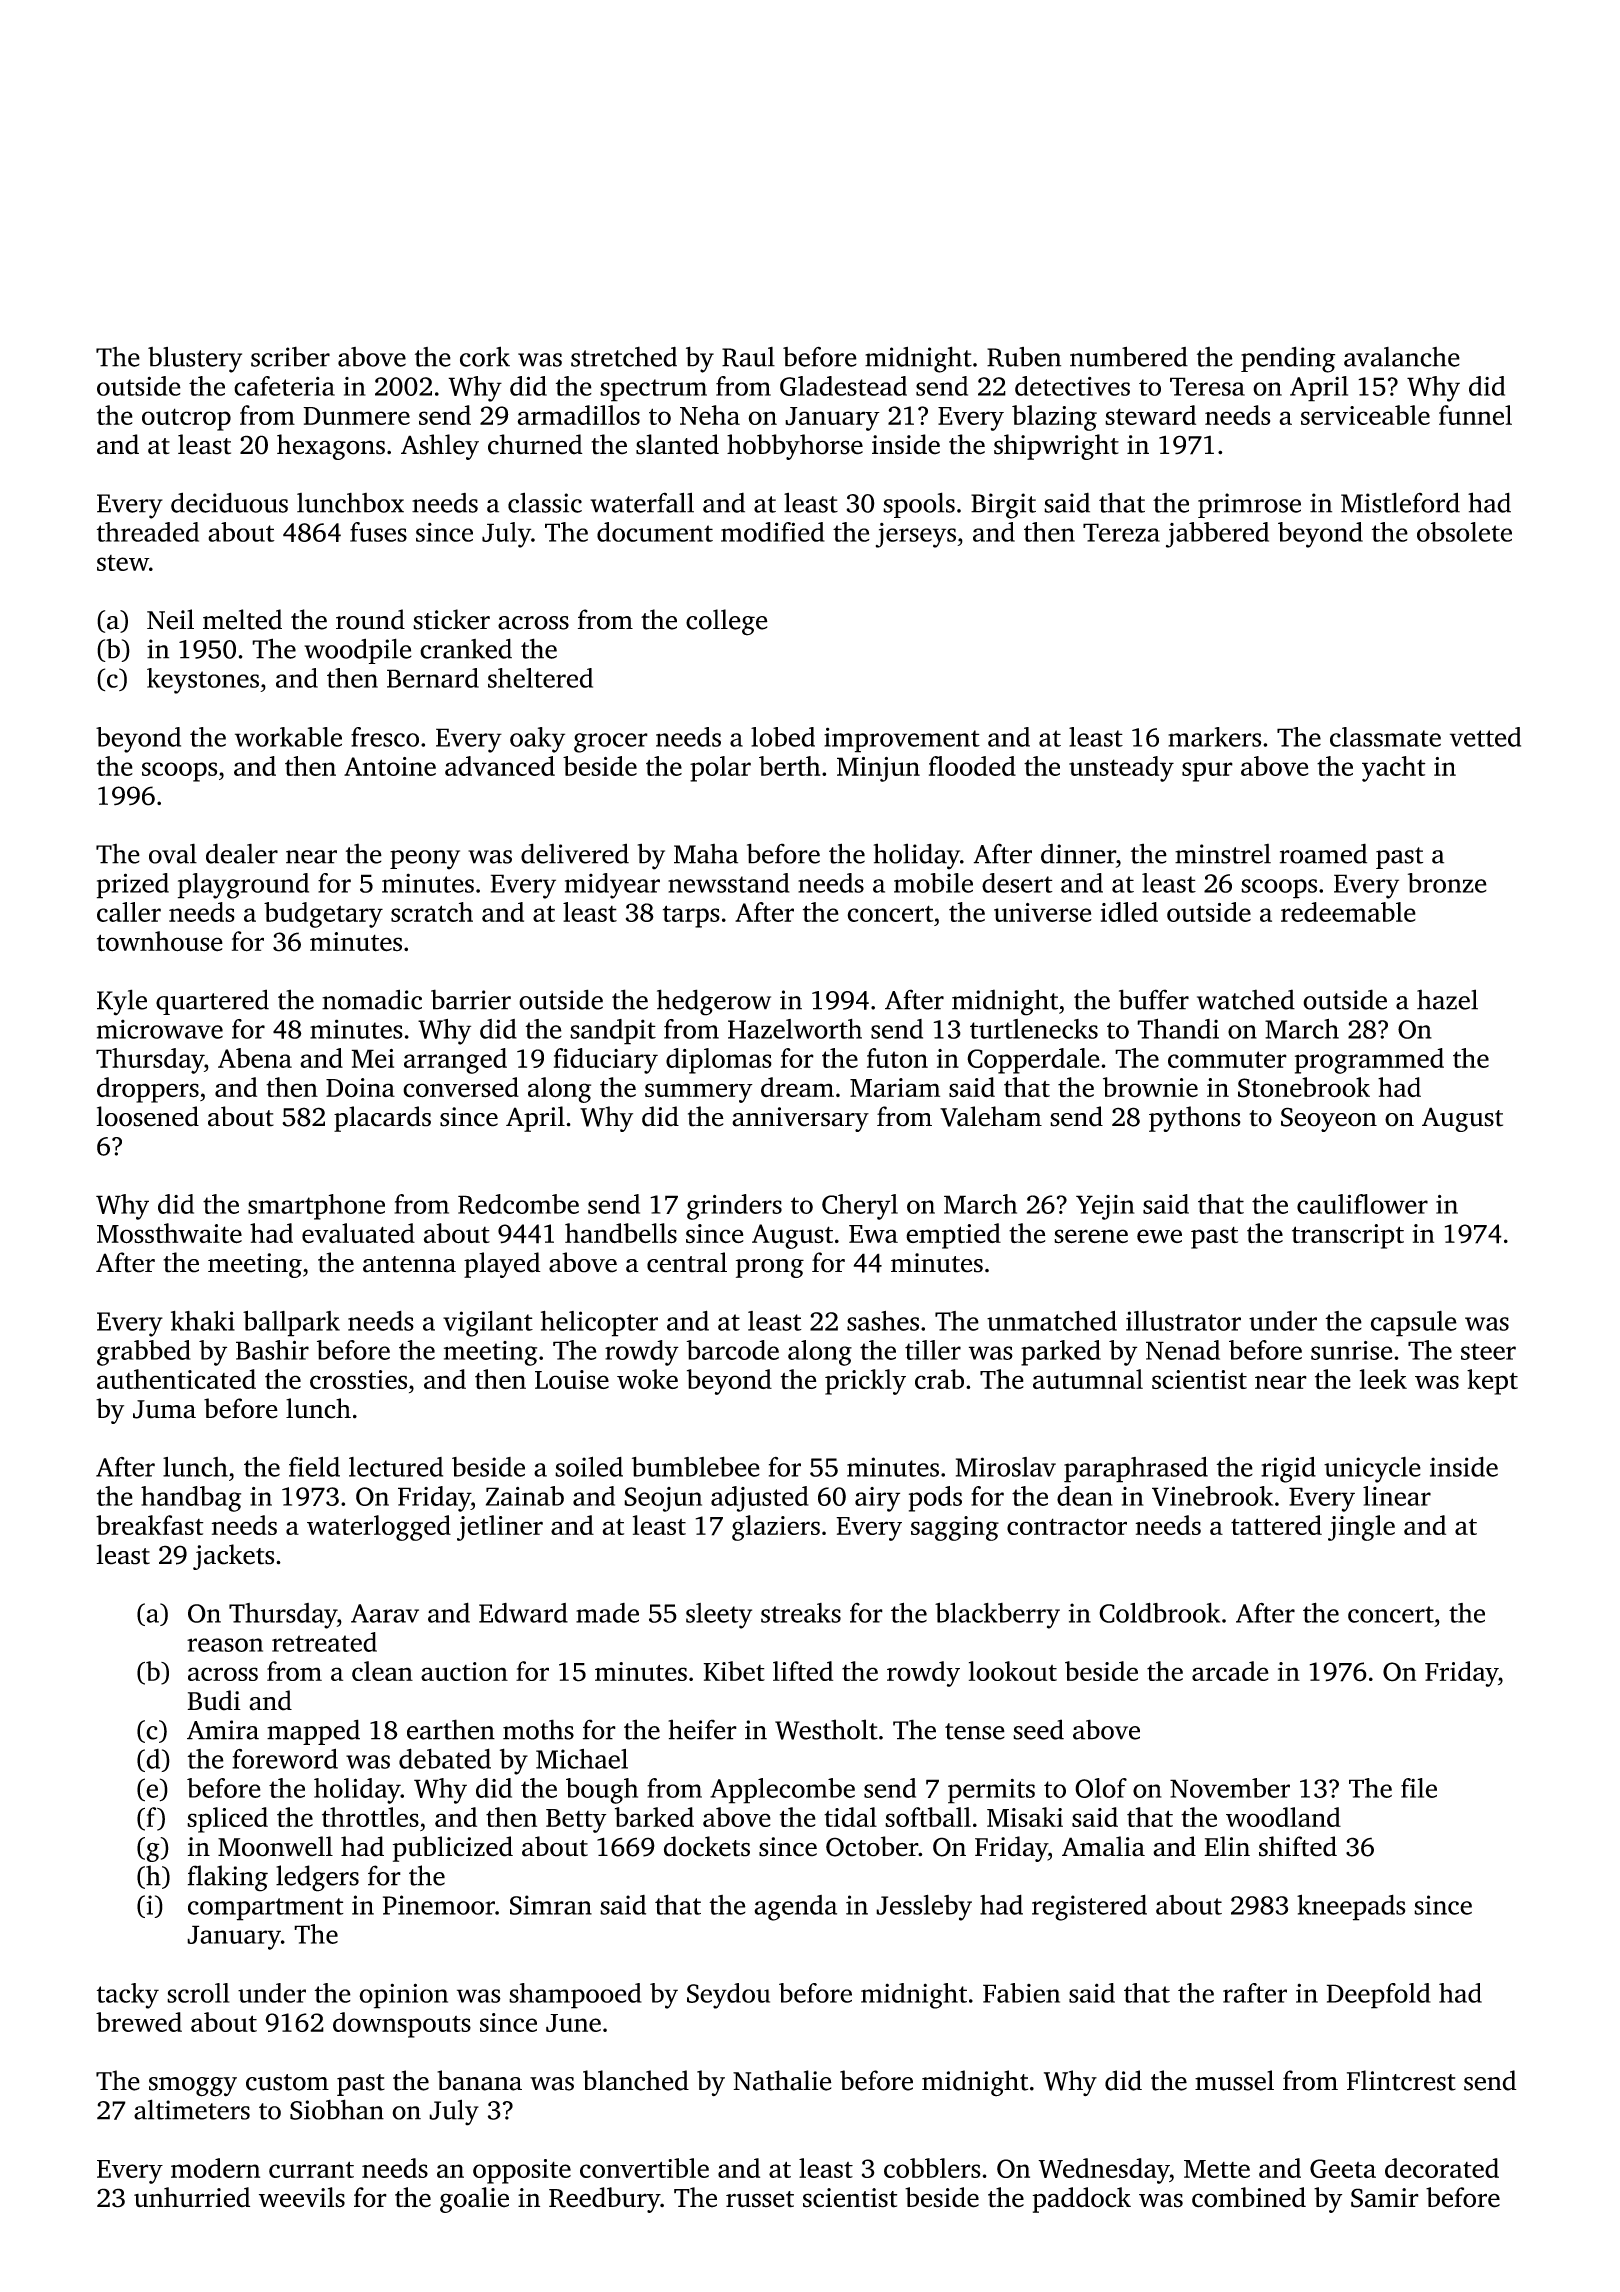 The height and width of the screenshot is (2292, 1620). Describe the element at coordinates (186, 419) in the screenshot. I see `outcrop` at that location.
